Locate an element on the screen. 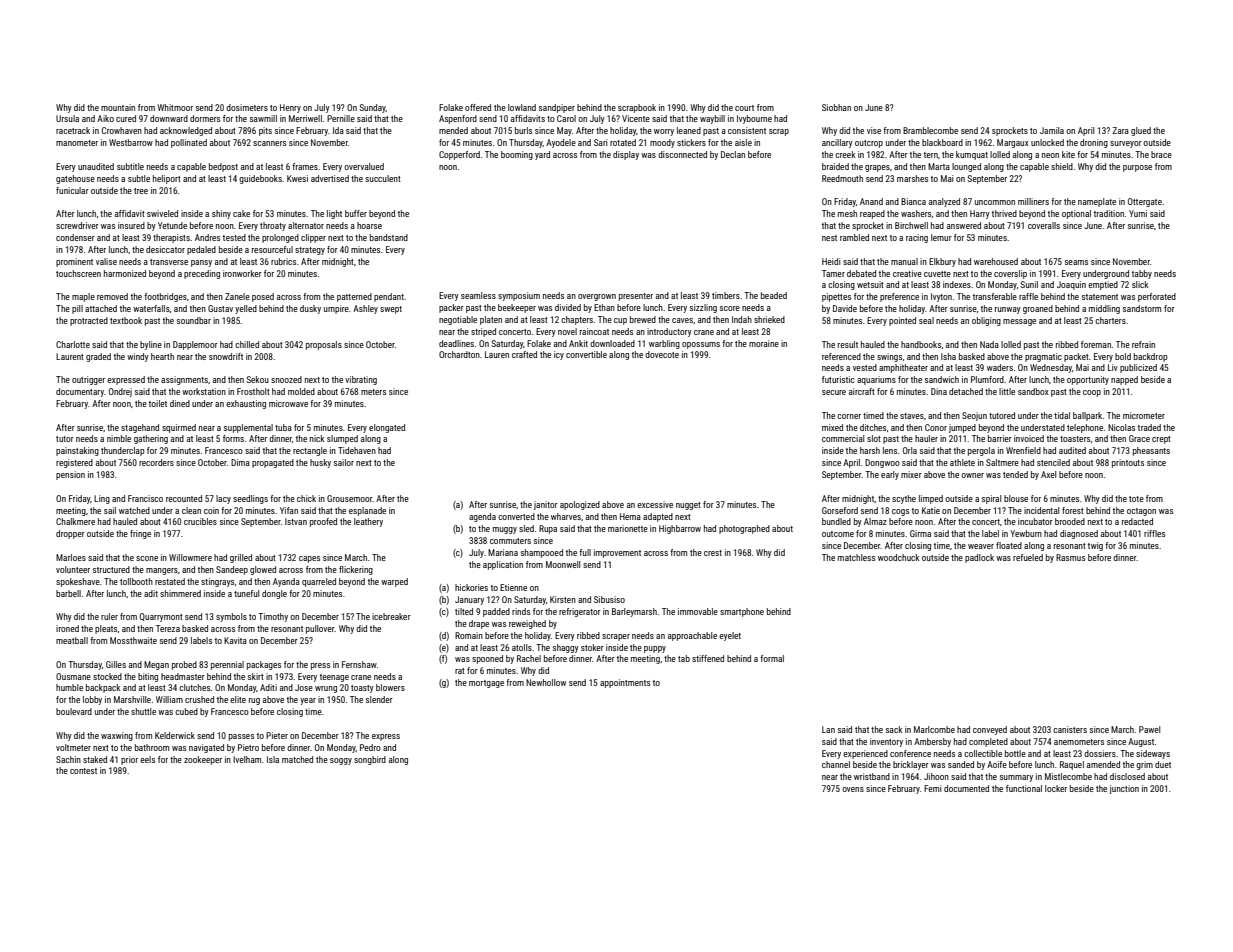 Image resolution: width=1233 pixels, height=952 pixels. junction is located at coordinates (1124, 789).
